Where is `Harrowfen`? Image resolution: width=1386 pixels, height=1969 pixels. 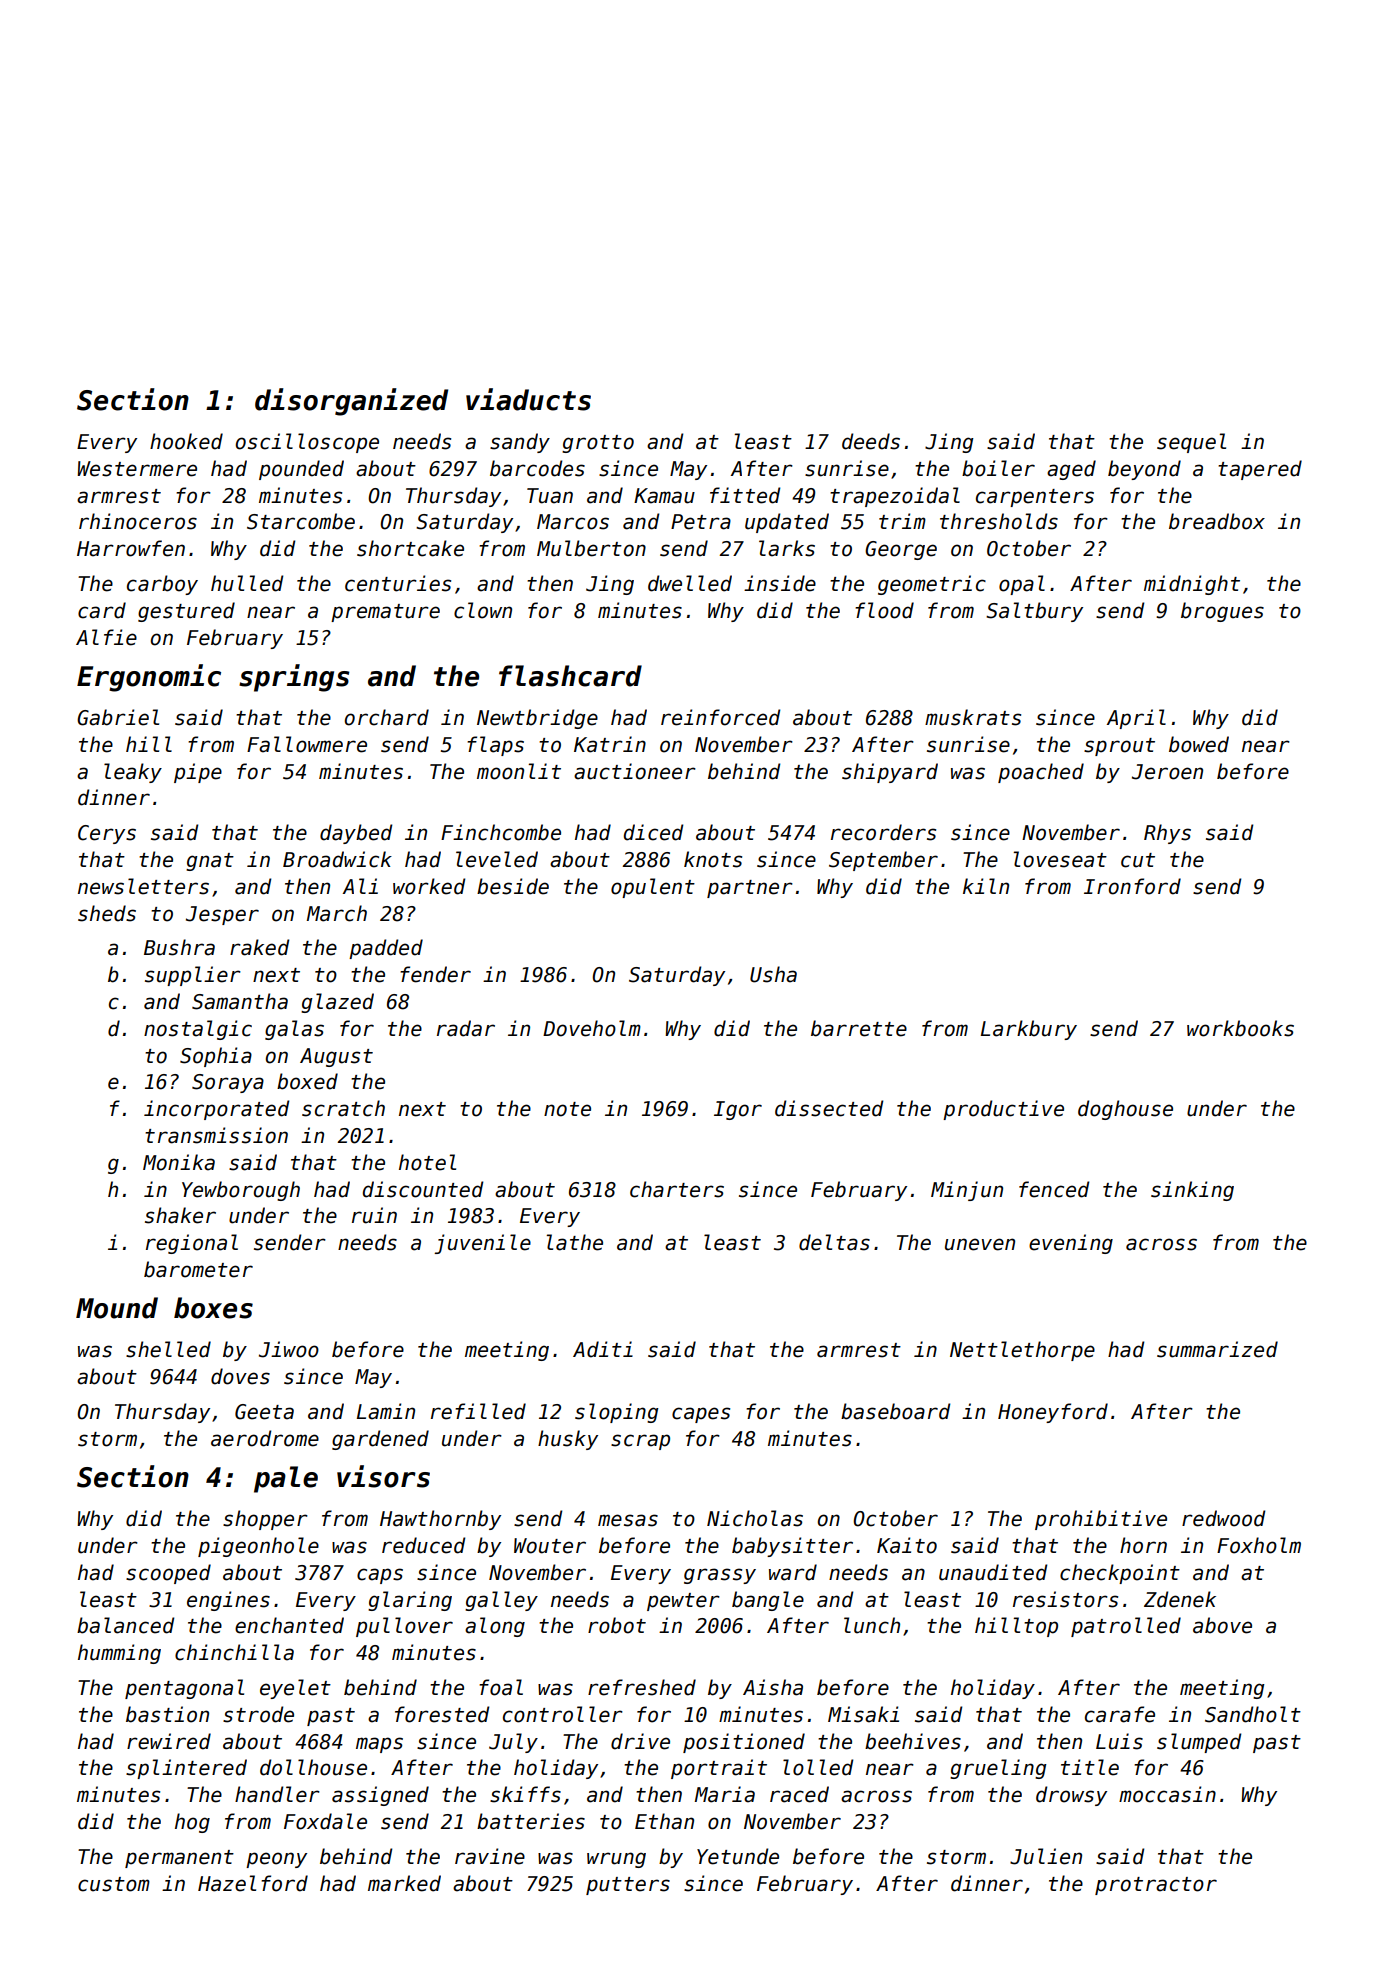
Harrowfen is located at coordinates (131, 548).
